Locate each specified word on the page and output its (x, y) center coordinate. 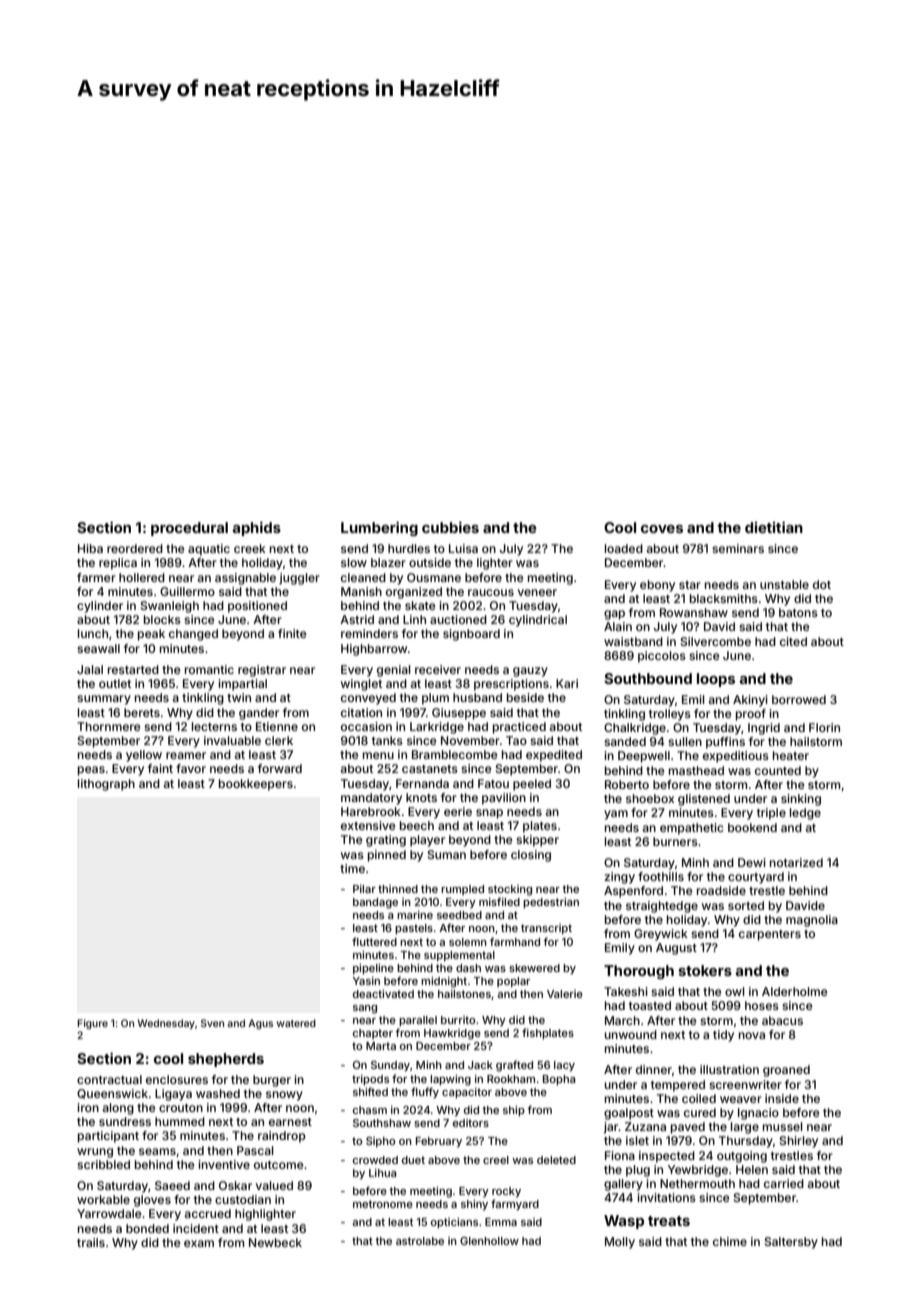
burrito (458, 1020)
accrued (208, 1213)
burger (272, 1081)
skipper (537, 841)
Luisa (463, 548)
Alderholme (795, 991)
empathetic (692, 829)
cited (793, 641)
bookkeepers (256, 785)
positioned (257, 607)
